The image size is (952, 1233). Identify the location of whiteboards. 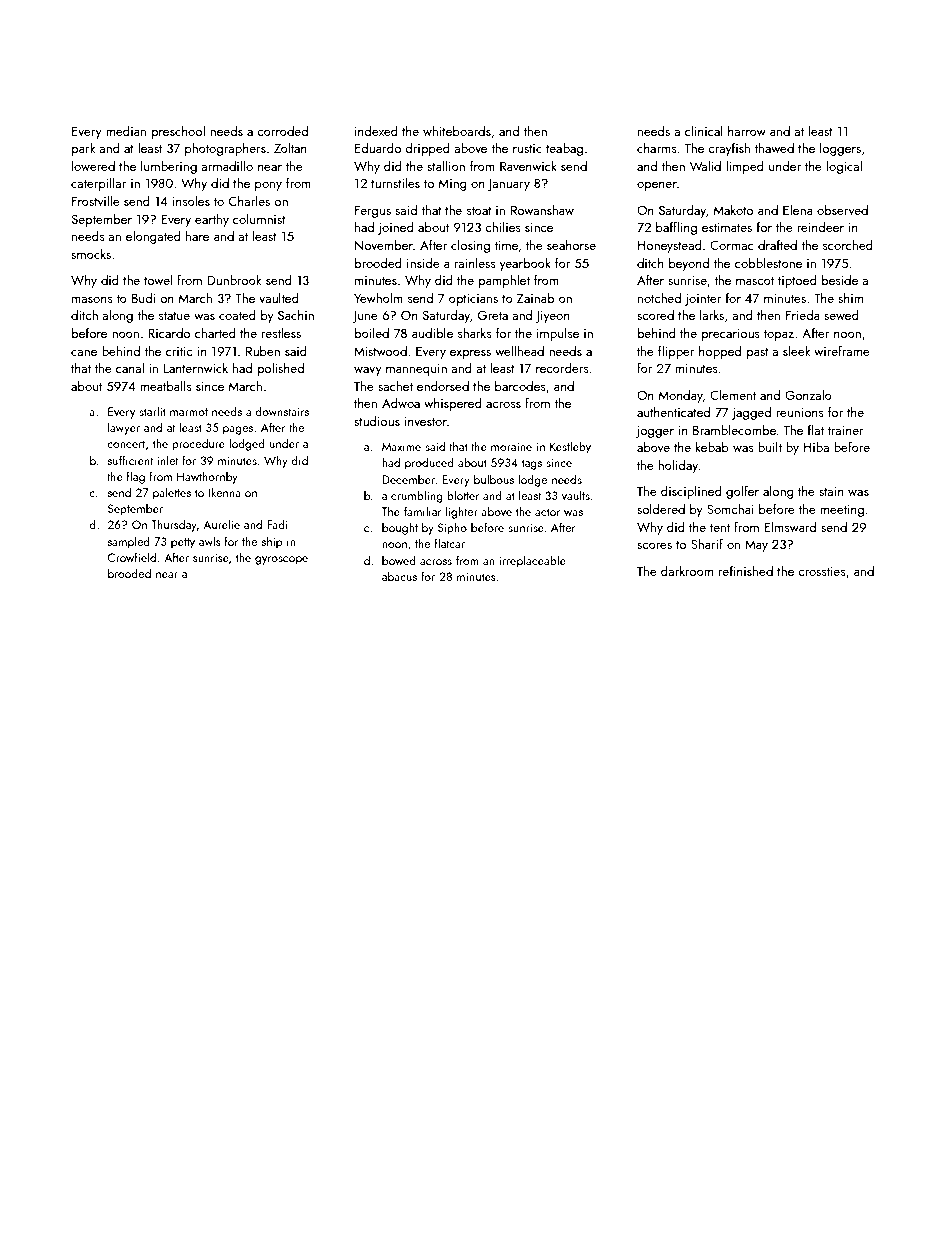
(457, 130).
